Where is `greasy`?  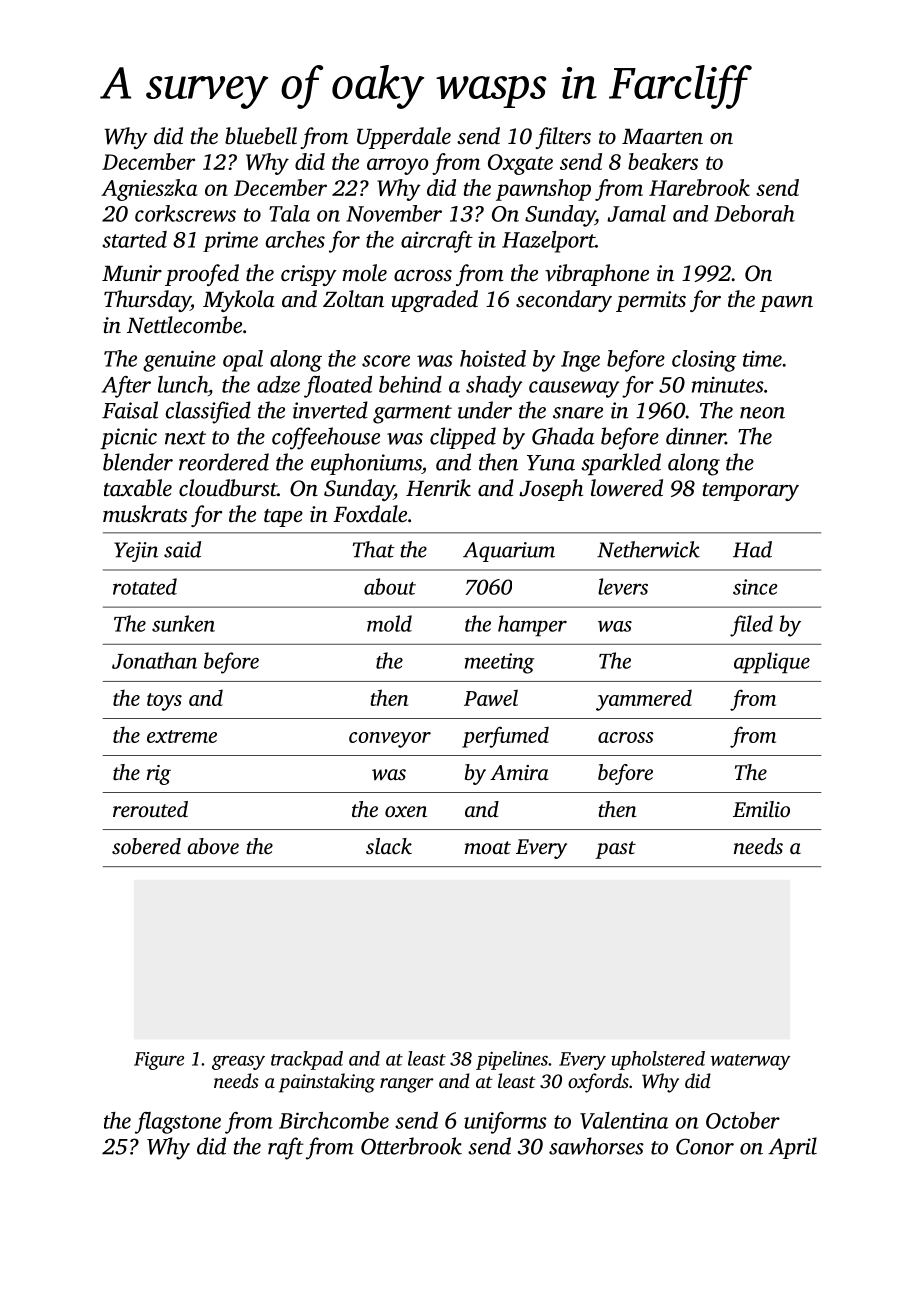 greasy is located at coordinates (238, 1063).
